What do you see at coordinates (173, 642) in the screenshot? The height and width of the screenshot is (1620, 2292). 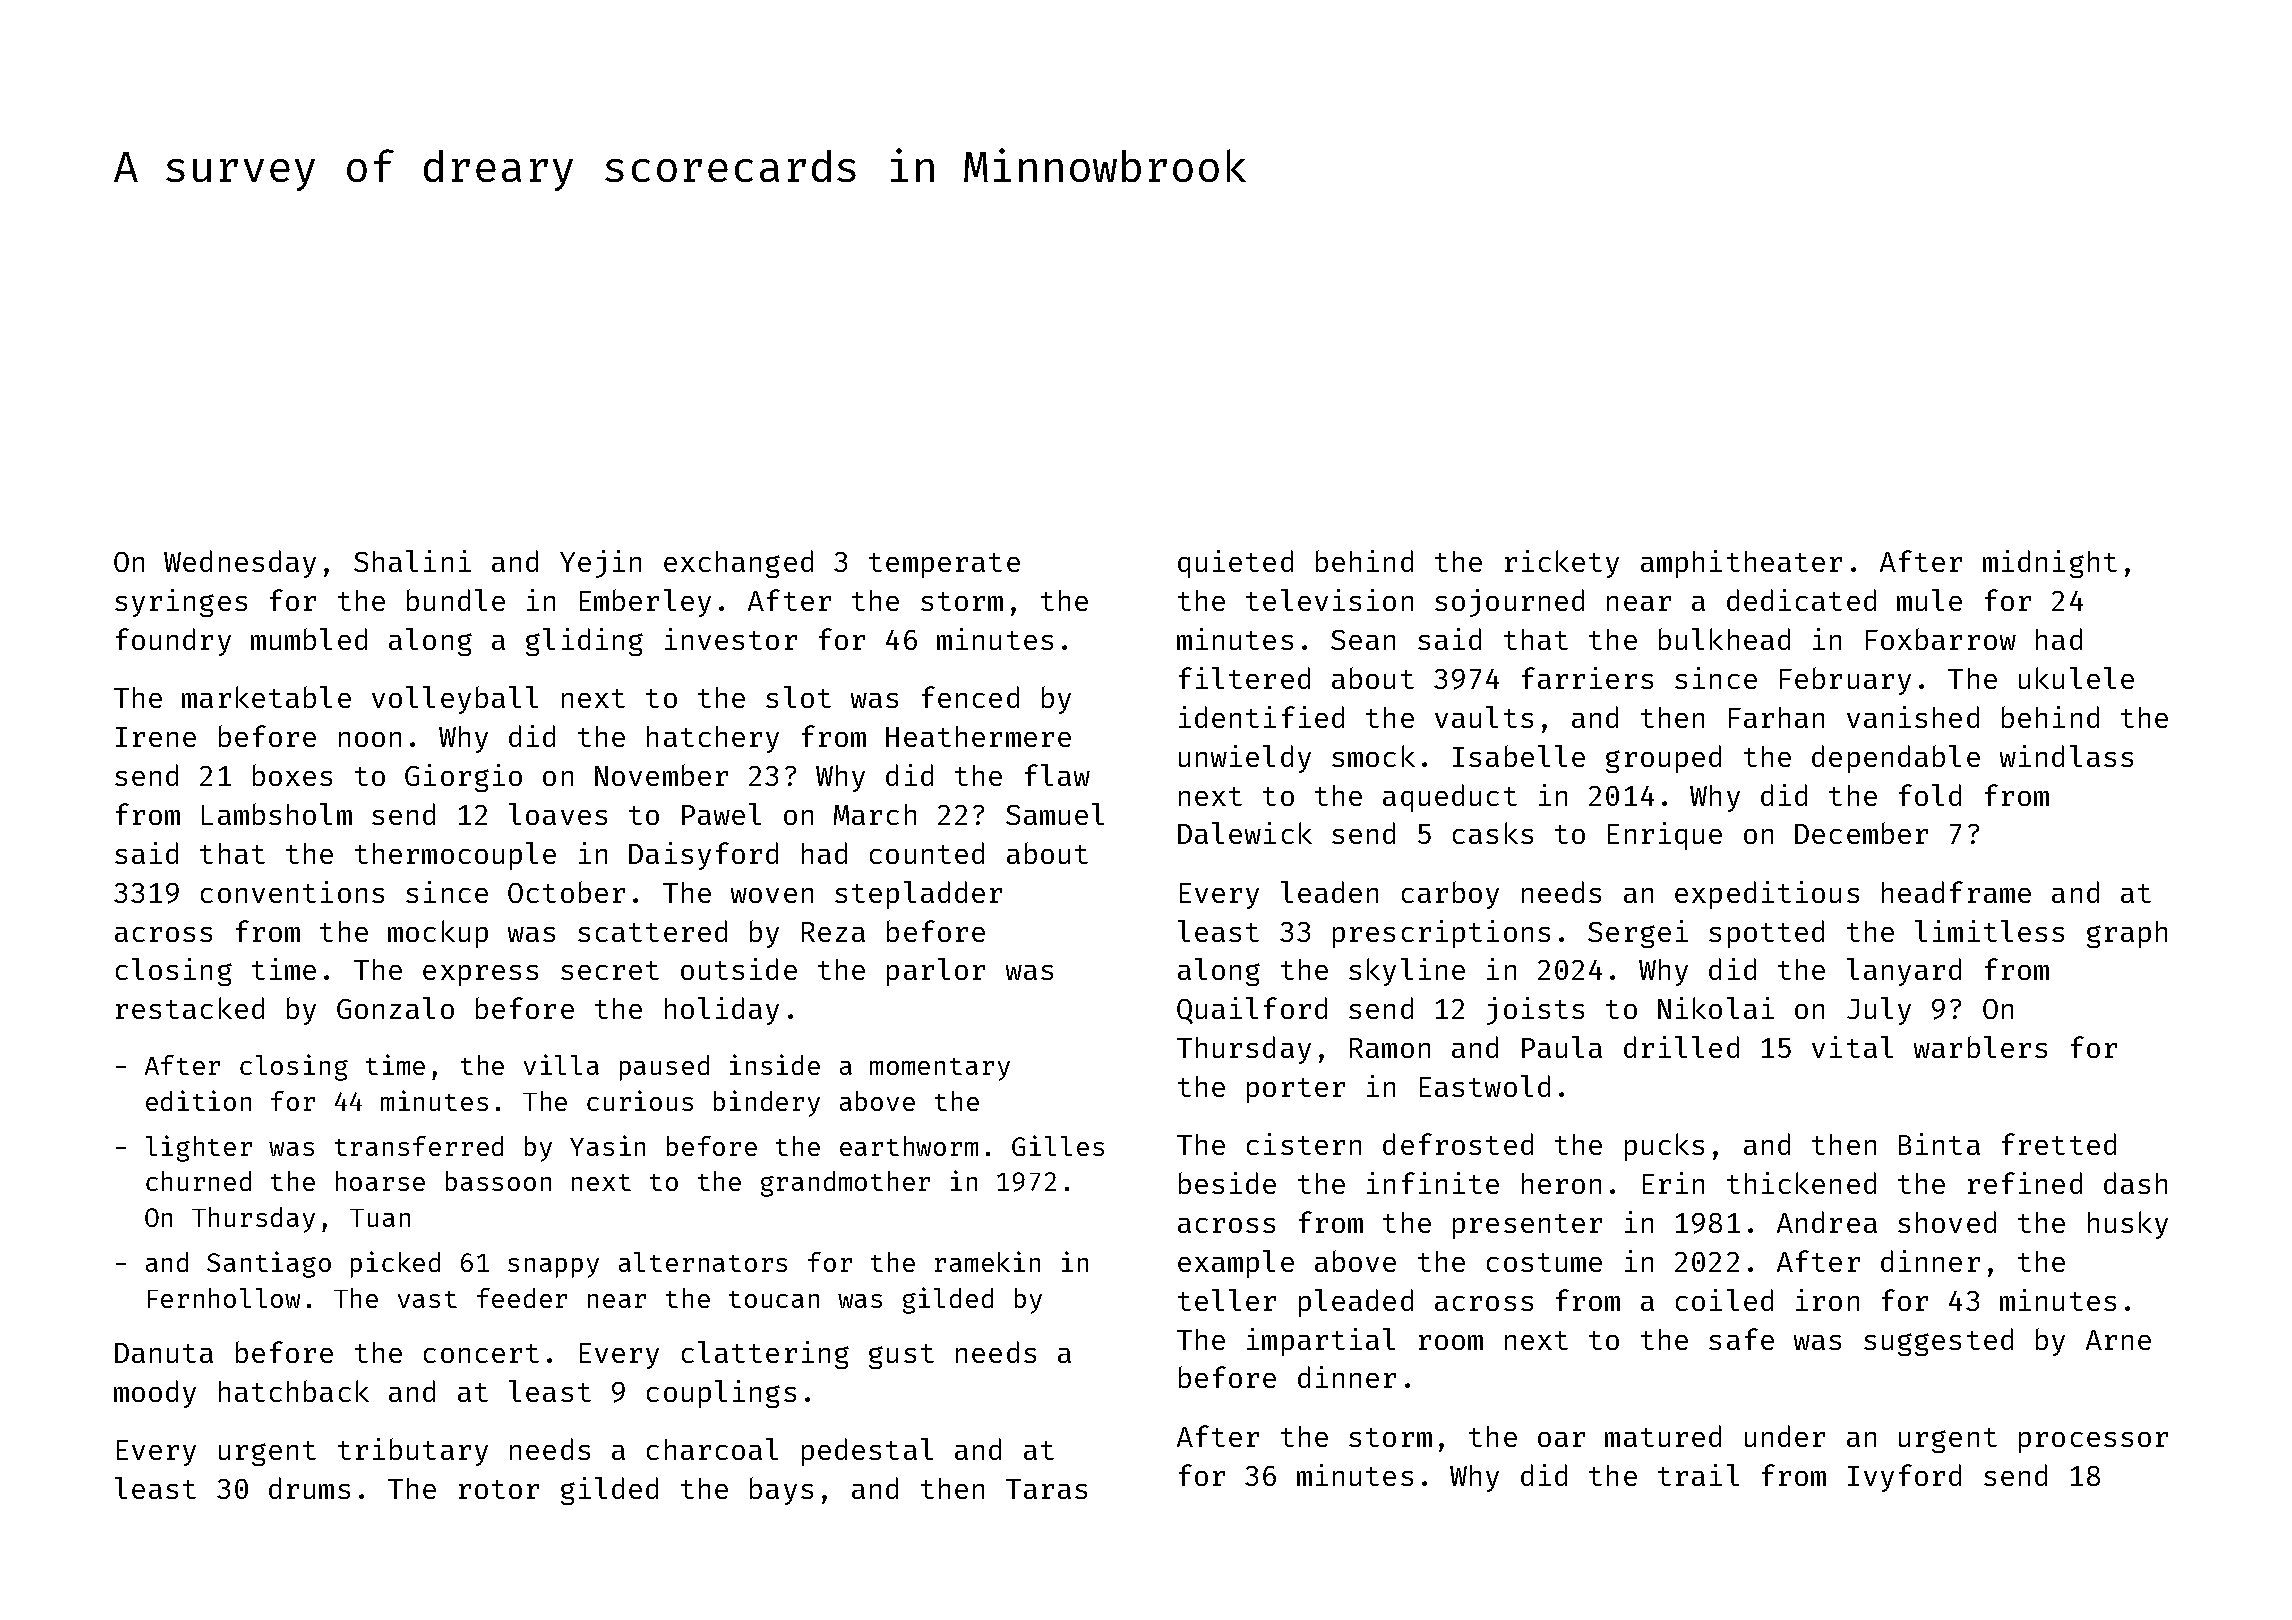 I see `foundry` at bounding box center [173, 642].
